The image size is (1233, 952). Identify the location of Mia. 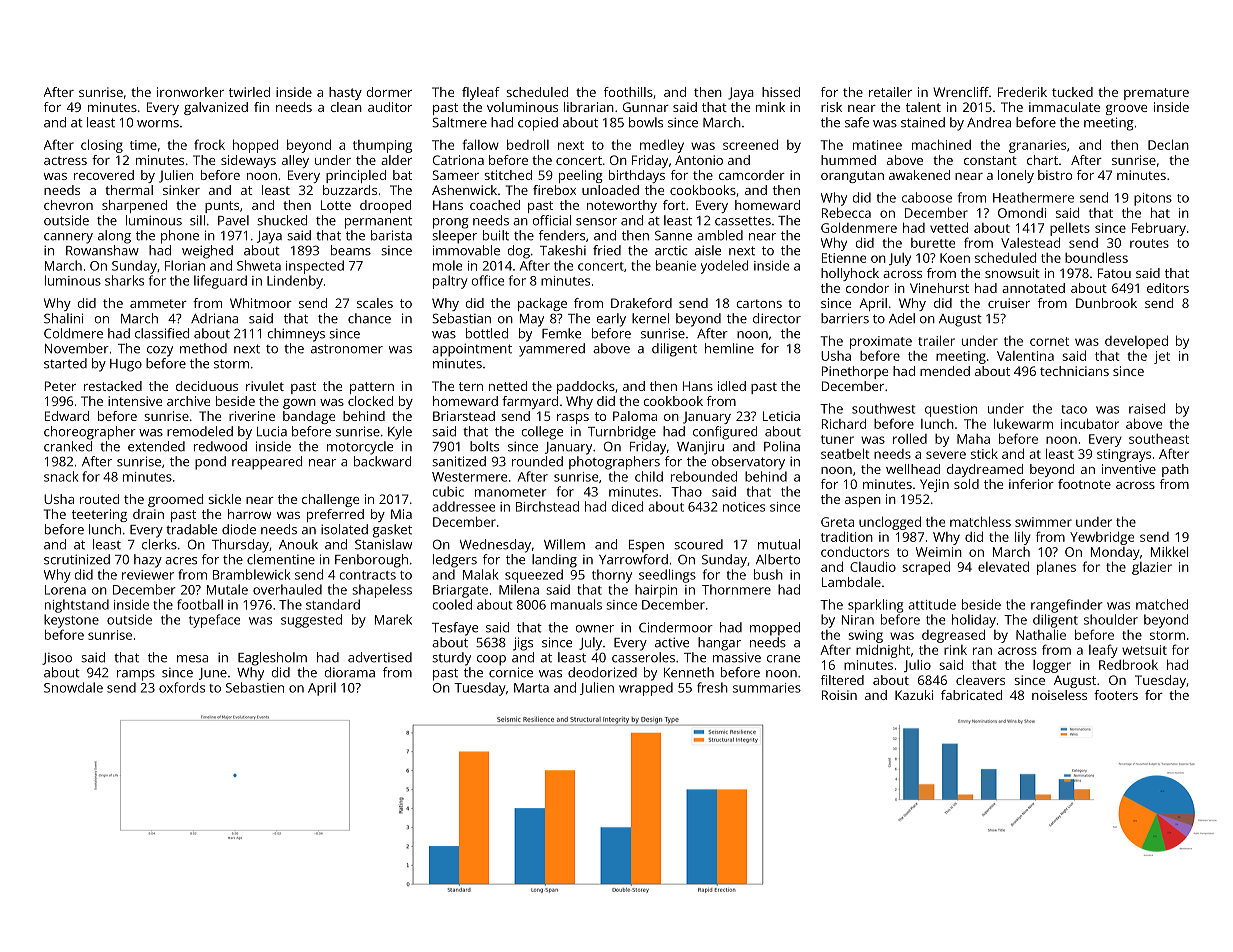
(401, 514).
